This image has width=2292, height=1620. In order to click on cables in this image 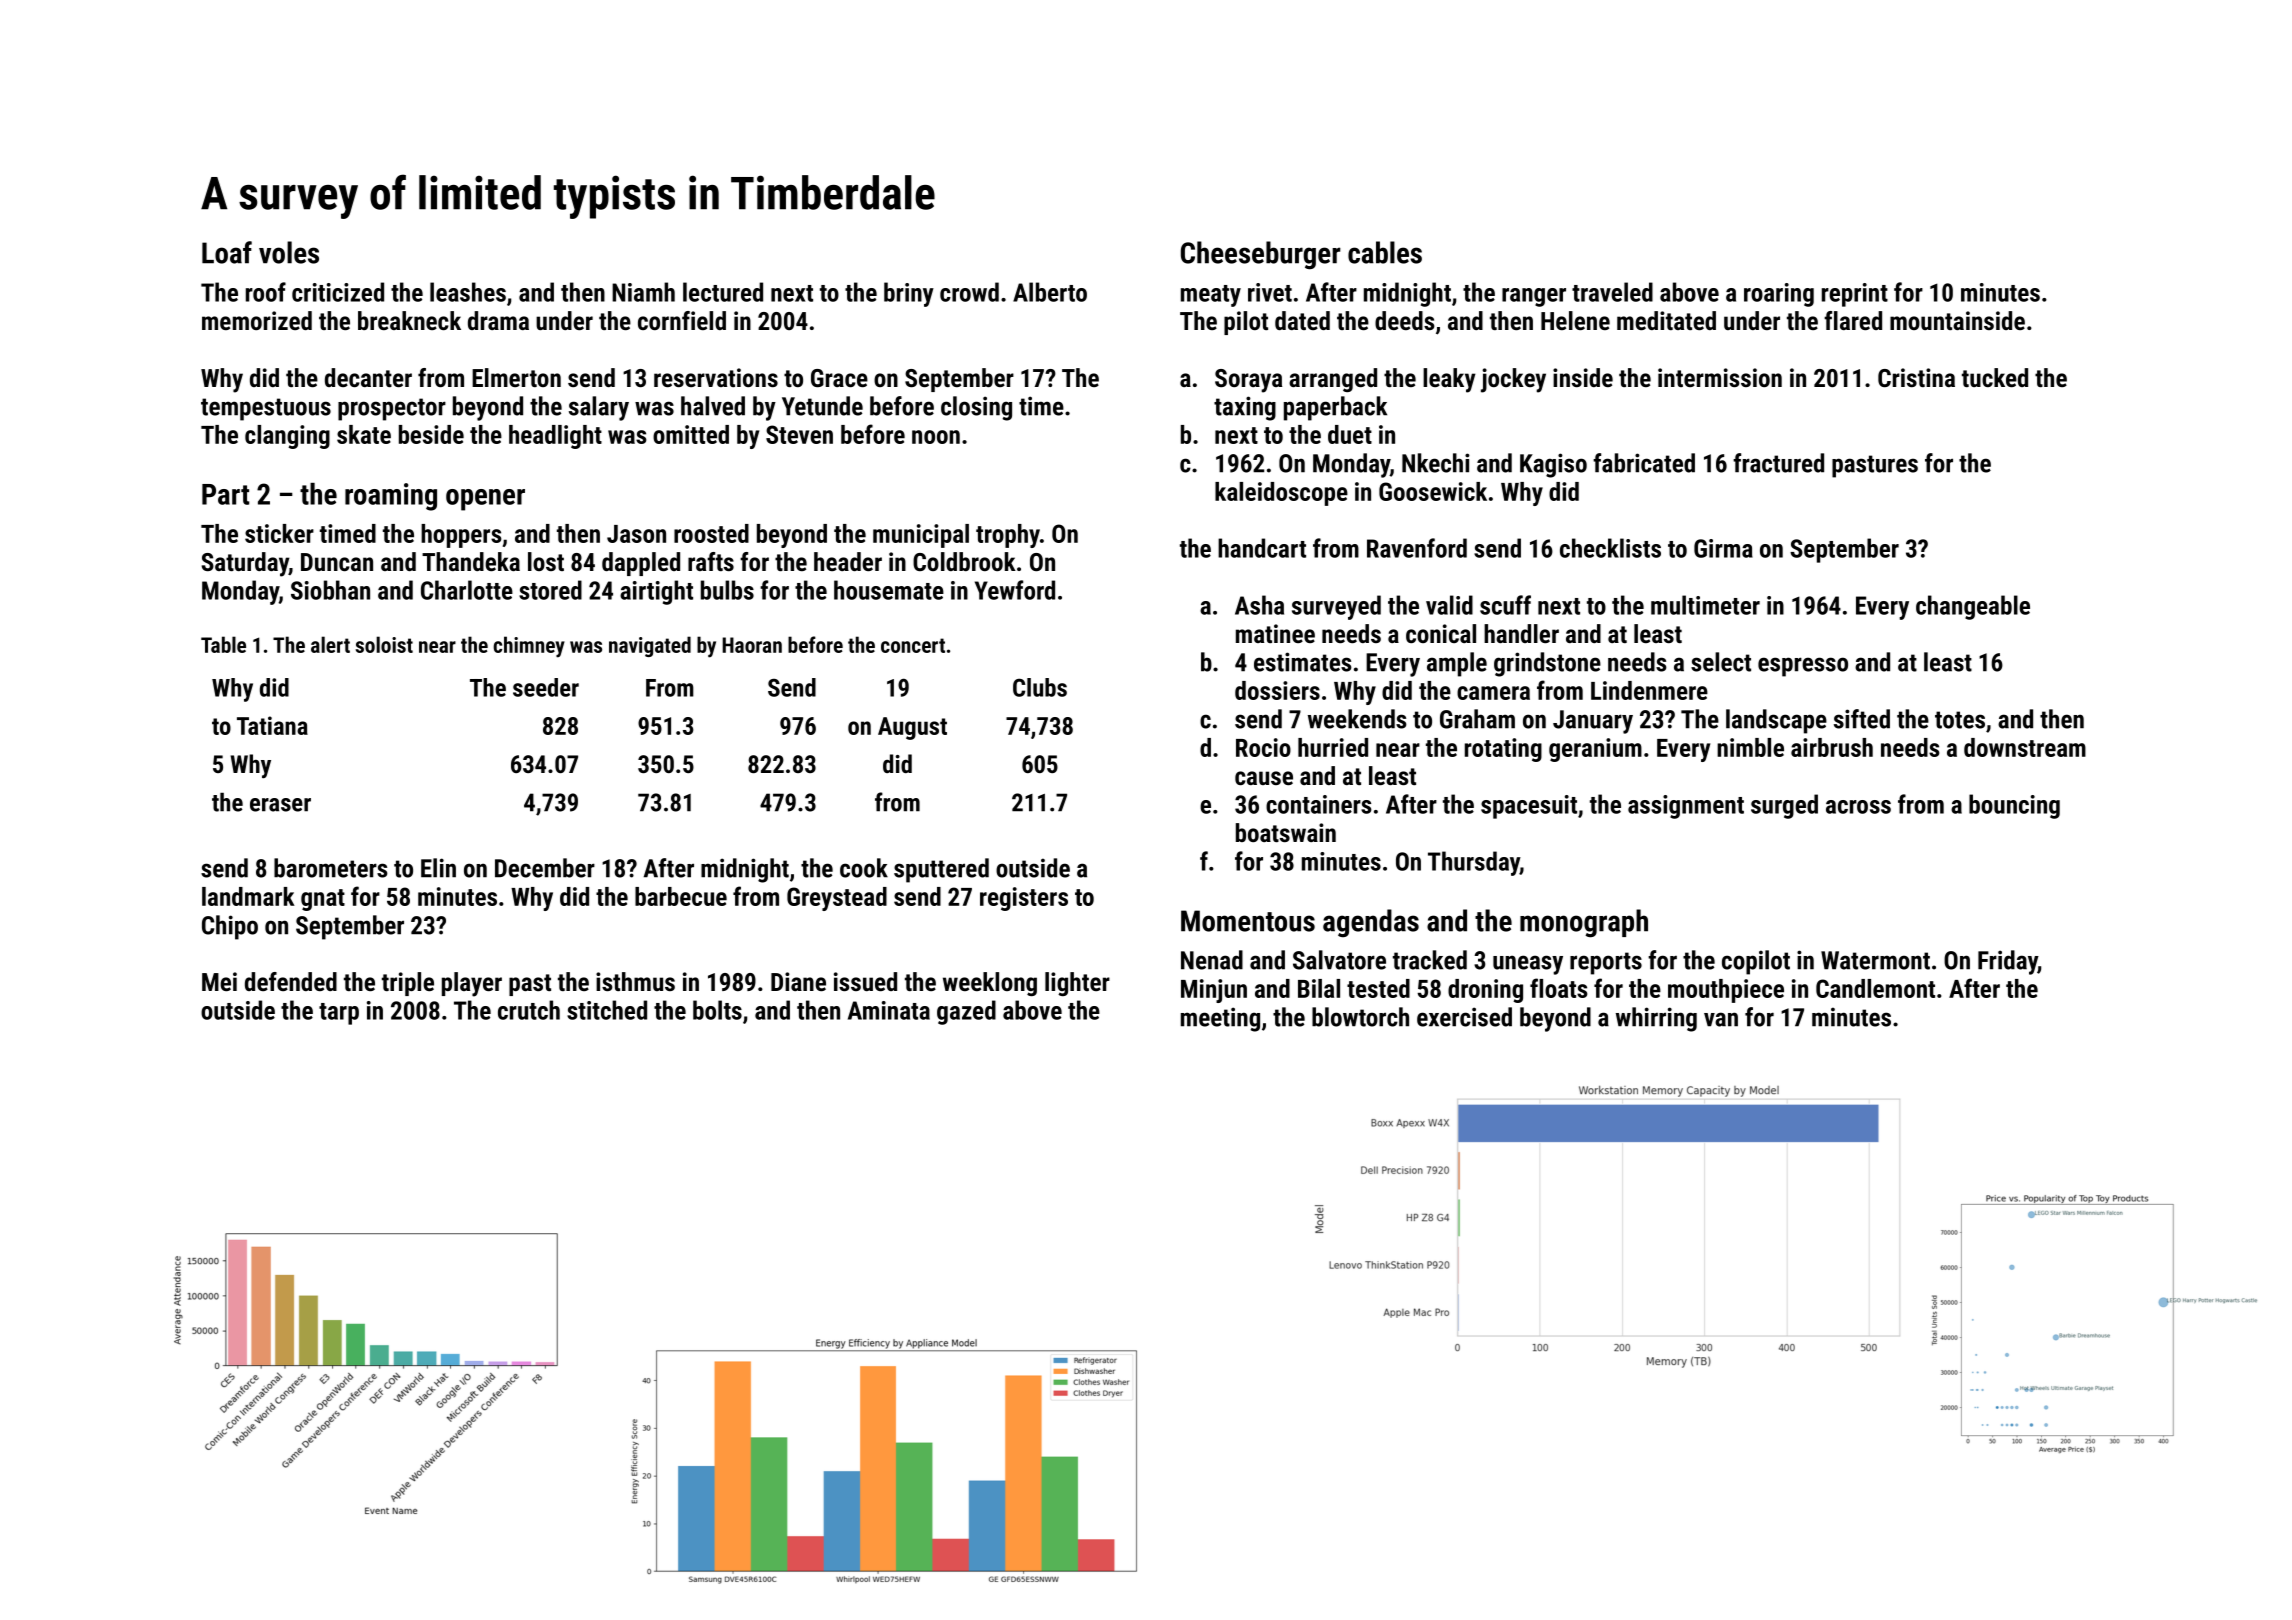, I will do `click(1385, 252)`.
